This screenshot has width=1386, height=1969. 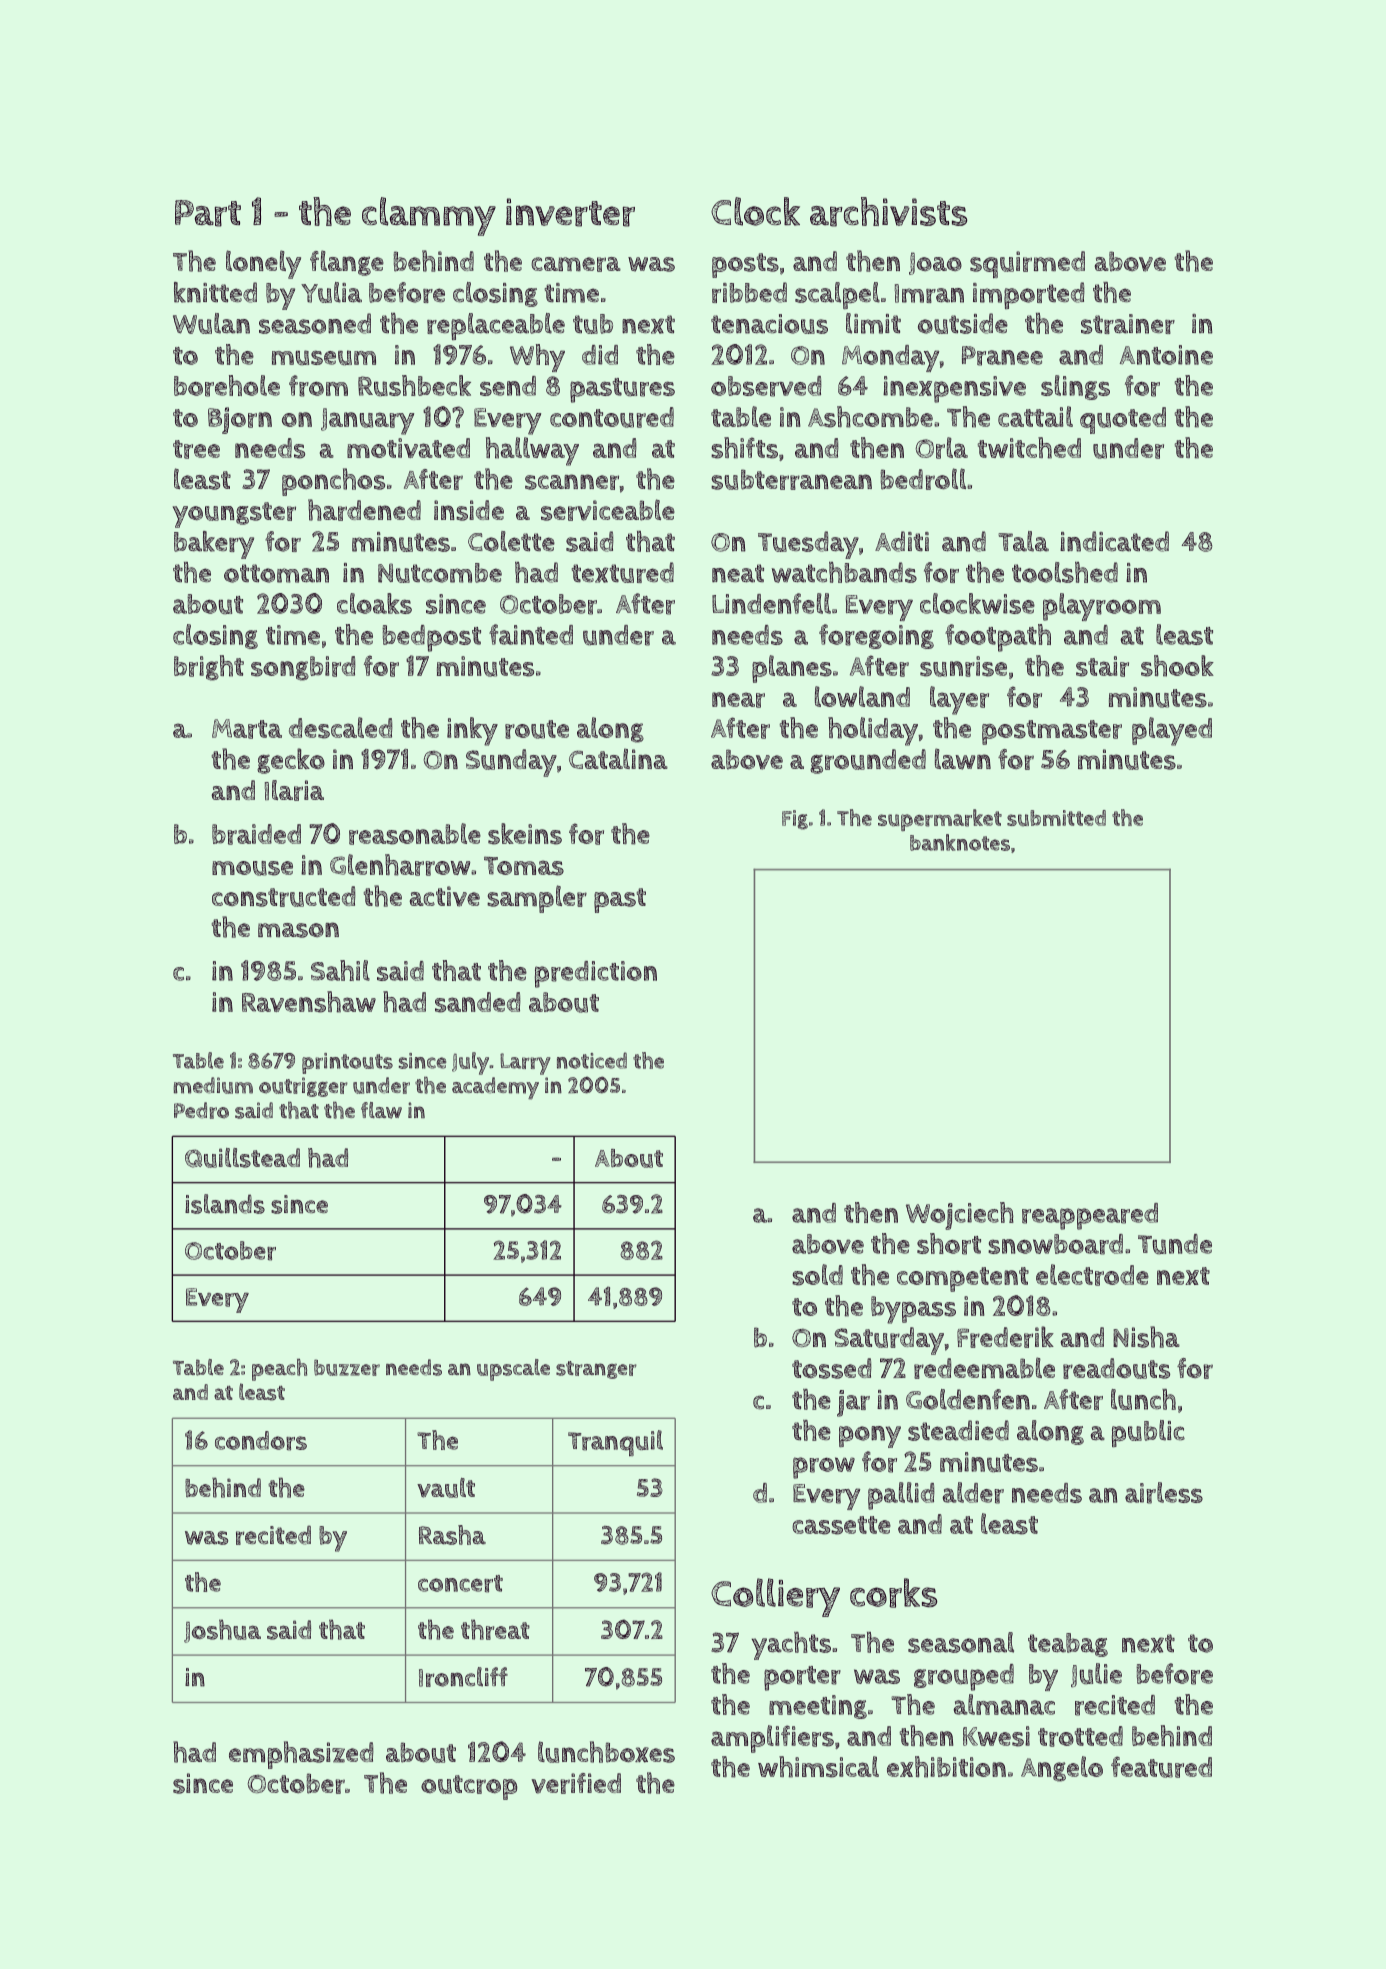 What do you see at coordinates (215, 292) in the screenshot?
I see `knitted` at bounding box center [215, 292].
